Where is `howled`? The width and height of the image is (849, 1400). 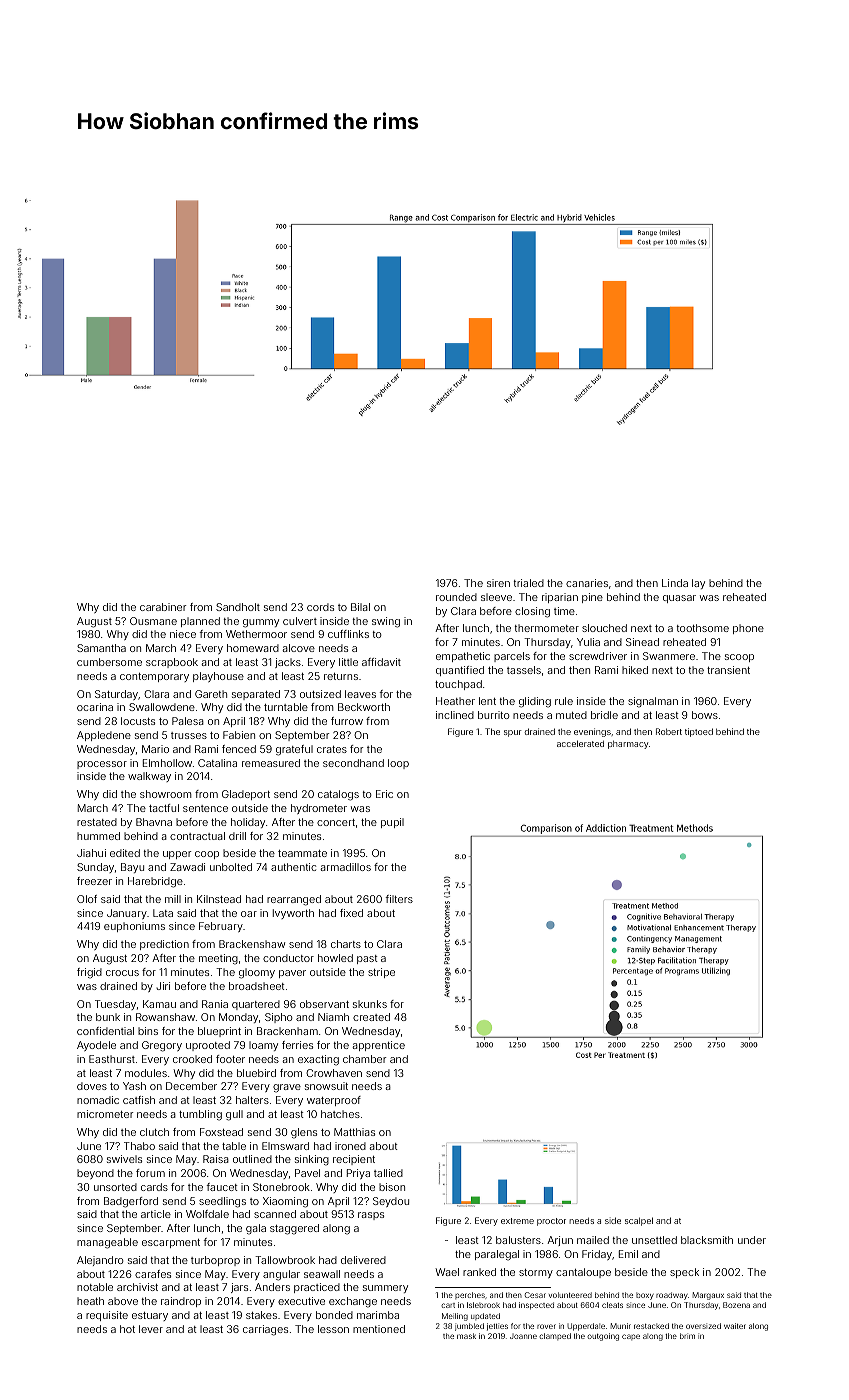
howled is located at coordinates (335, 958).
